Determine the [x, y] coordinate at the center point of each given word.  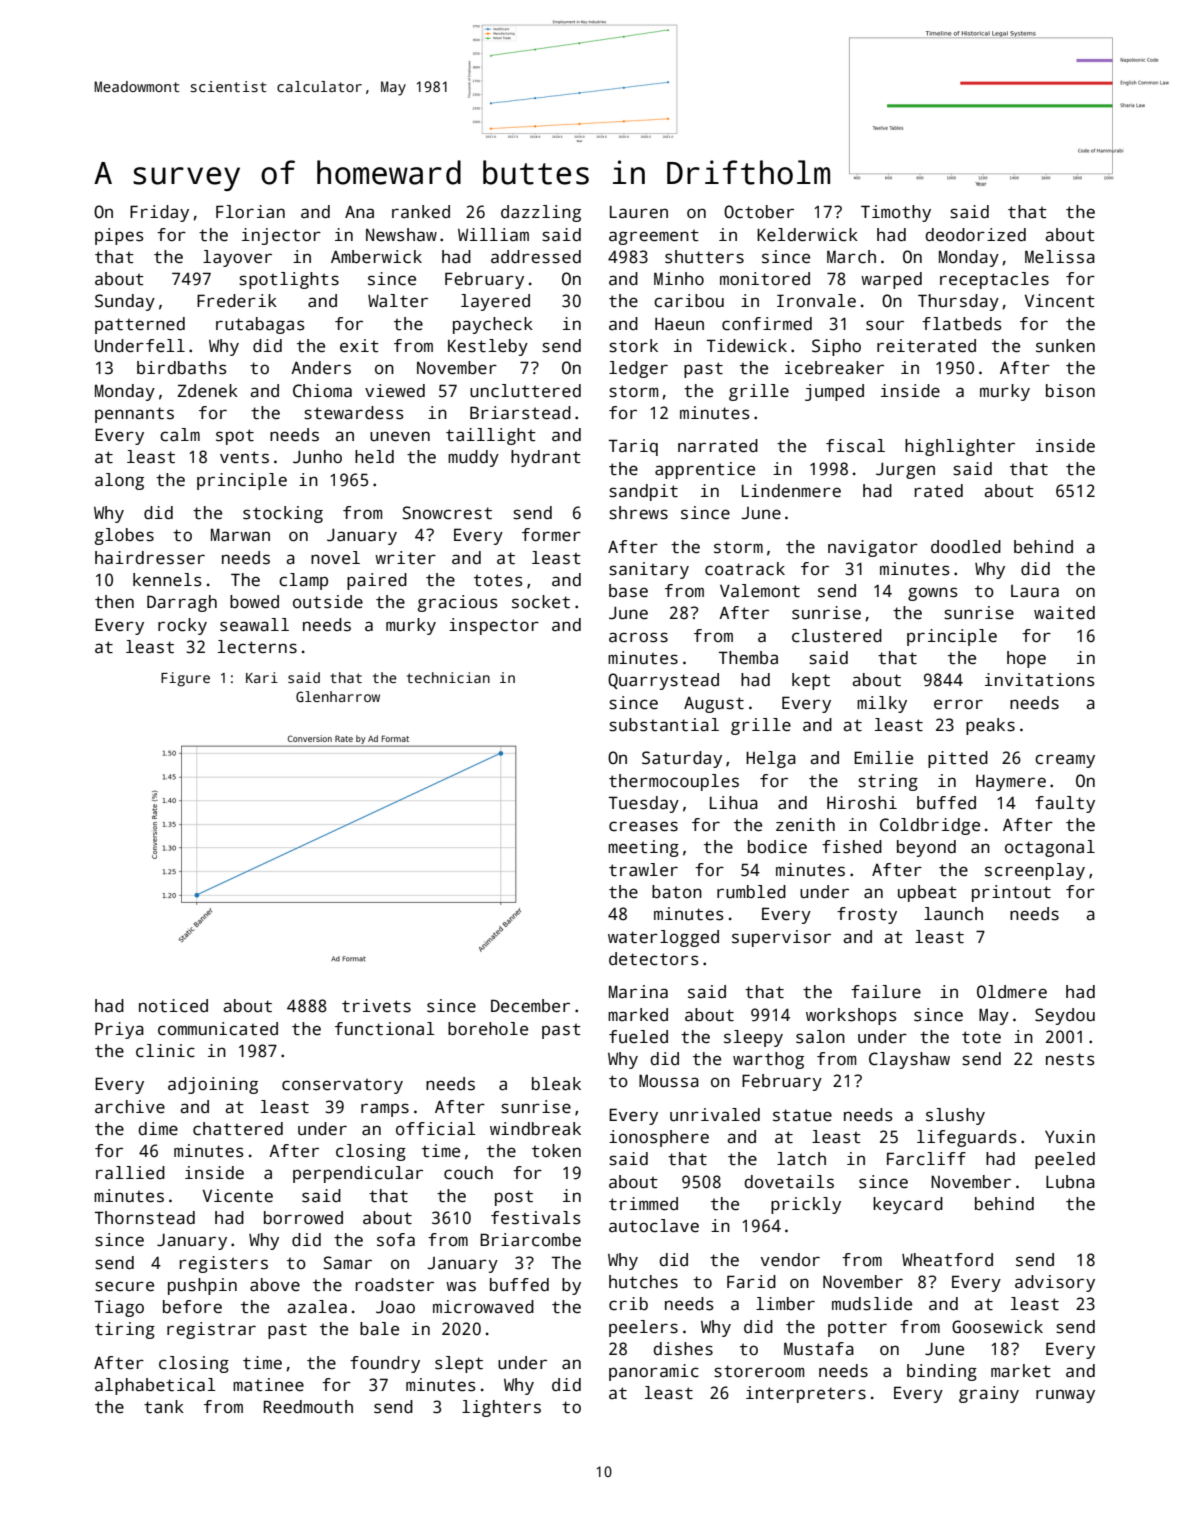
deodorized [975, 235]
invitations [1040, 680]
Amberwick [376, 257]
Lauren [639, 212]
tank [164, 1407]
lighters [501, 1408]
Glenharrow [338, 696]
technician [448, 677]
